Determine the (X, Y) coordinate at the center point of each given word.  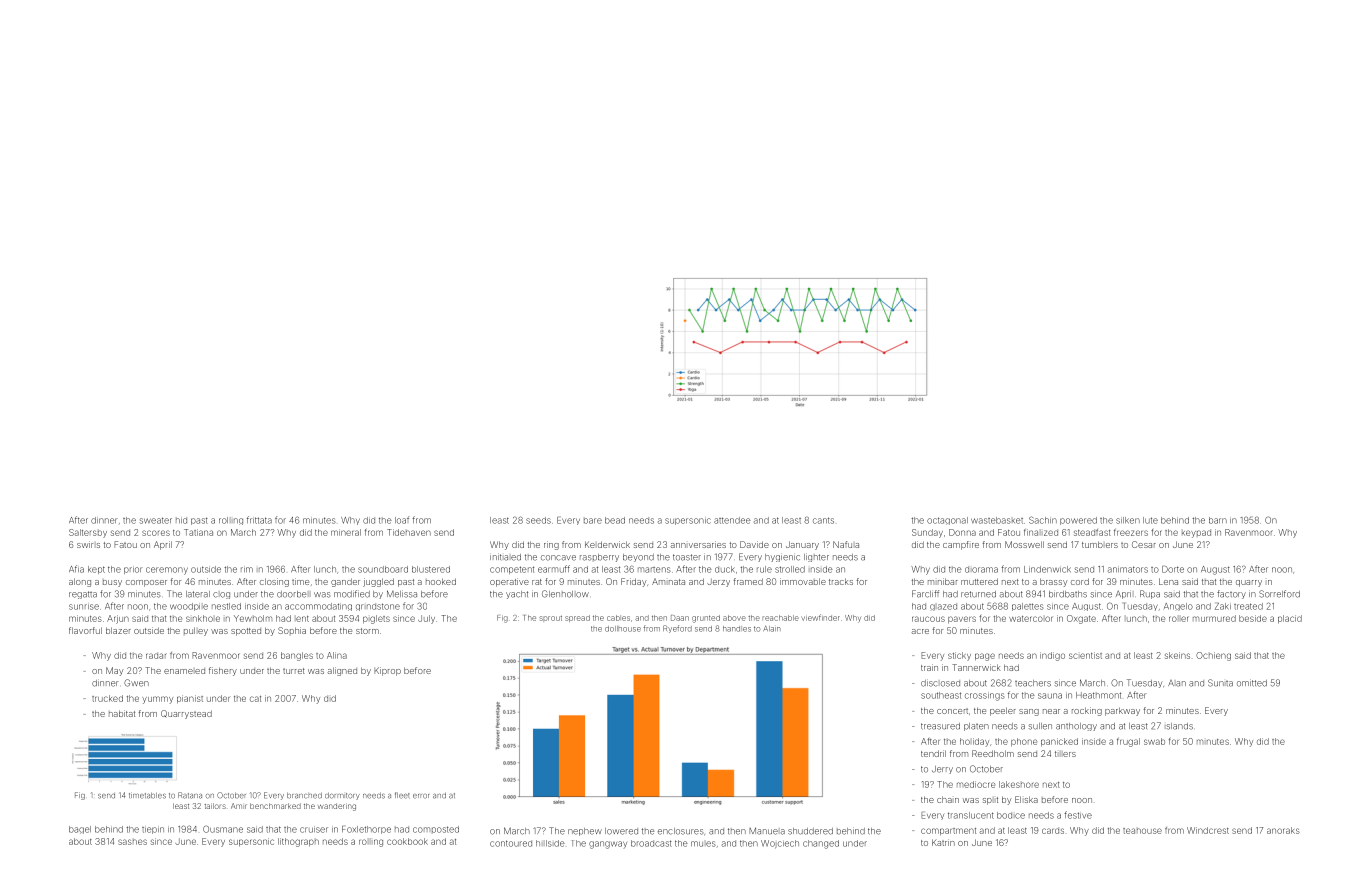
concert (952, 711)
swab (1154, 741)
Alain (772, 629)
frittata (259, 520)
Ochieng (1213, 656)
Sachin (1043, 520)
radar (156, 655)
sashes (132, 842)
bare (593, 521)
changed (821, 844)
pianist (190, 699)
